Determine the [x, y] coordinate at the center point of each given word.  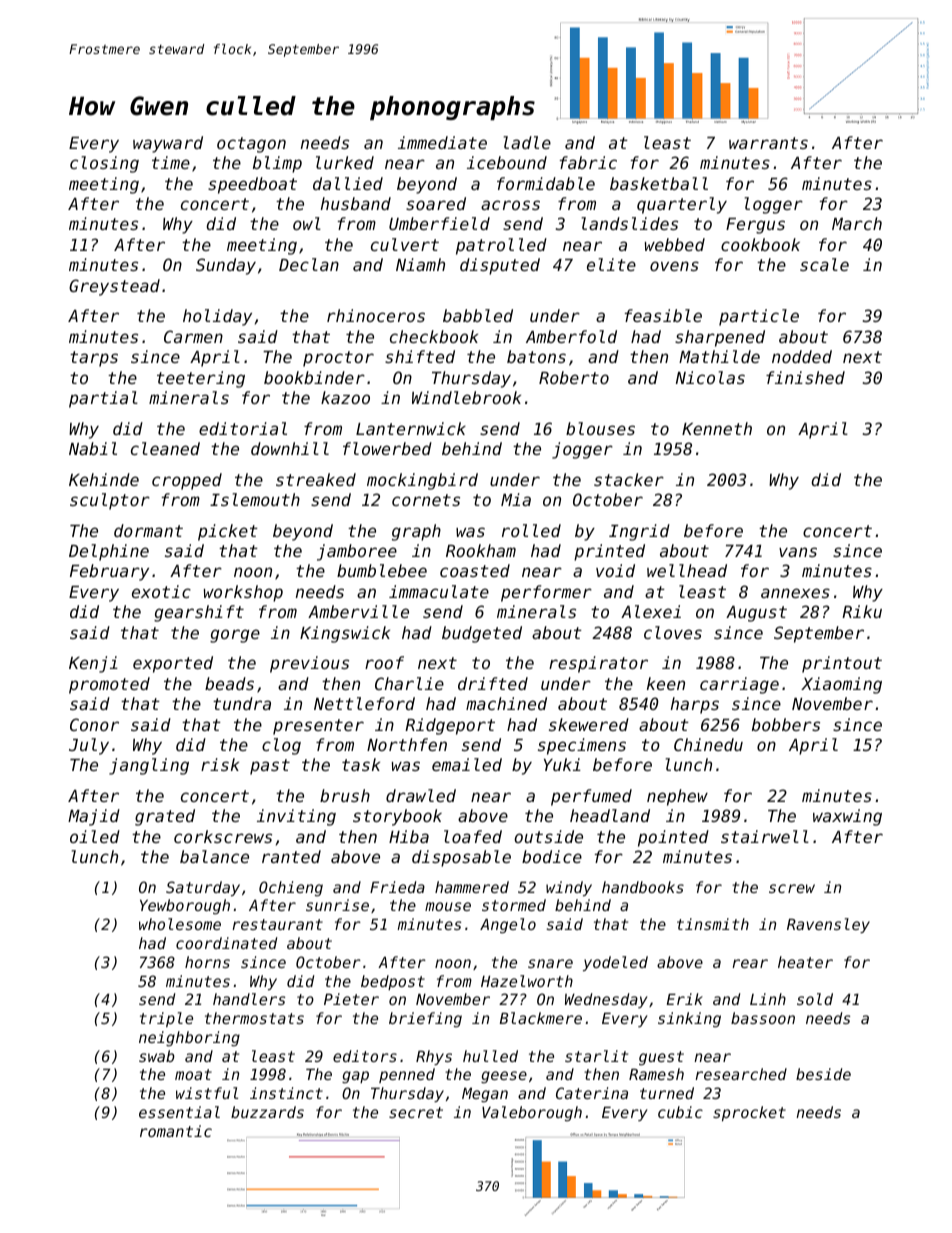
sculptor [110, 501]
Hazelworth [527, 981]
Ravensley [828, 925]
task [361, 764]
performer [546, 593]
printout [842, 664]
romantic [176, 1131]
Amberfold [571, 336]
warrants [768, 143]
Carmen [193, 336]
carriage [739, 685]
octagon [251, 145]
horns [207, 962]
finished [805, 377]
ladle [527, 142]
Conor [94, 724]
